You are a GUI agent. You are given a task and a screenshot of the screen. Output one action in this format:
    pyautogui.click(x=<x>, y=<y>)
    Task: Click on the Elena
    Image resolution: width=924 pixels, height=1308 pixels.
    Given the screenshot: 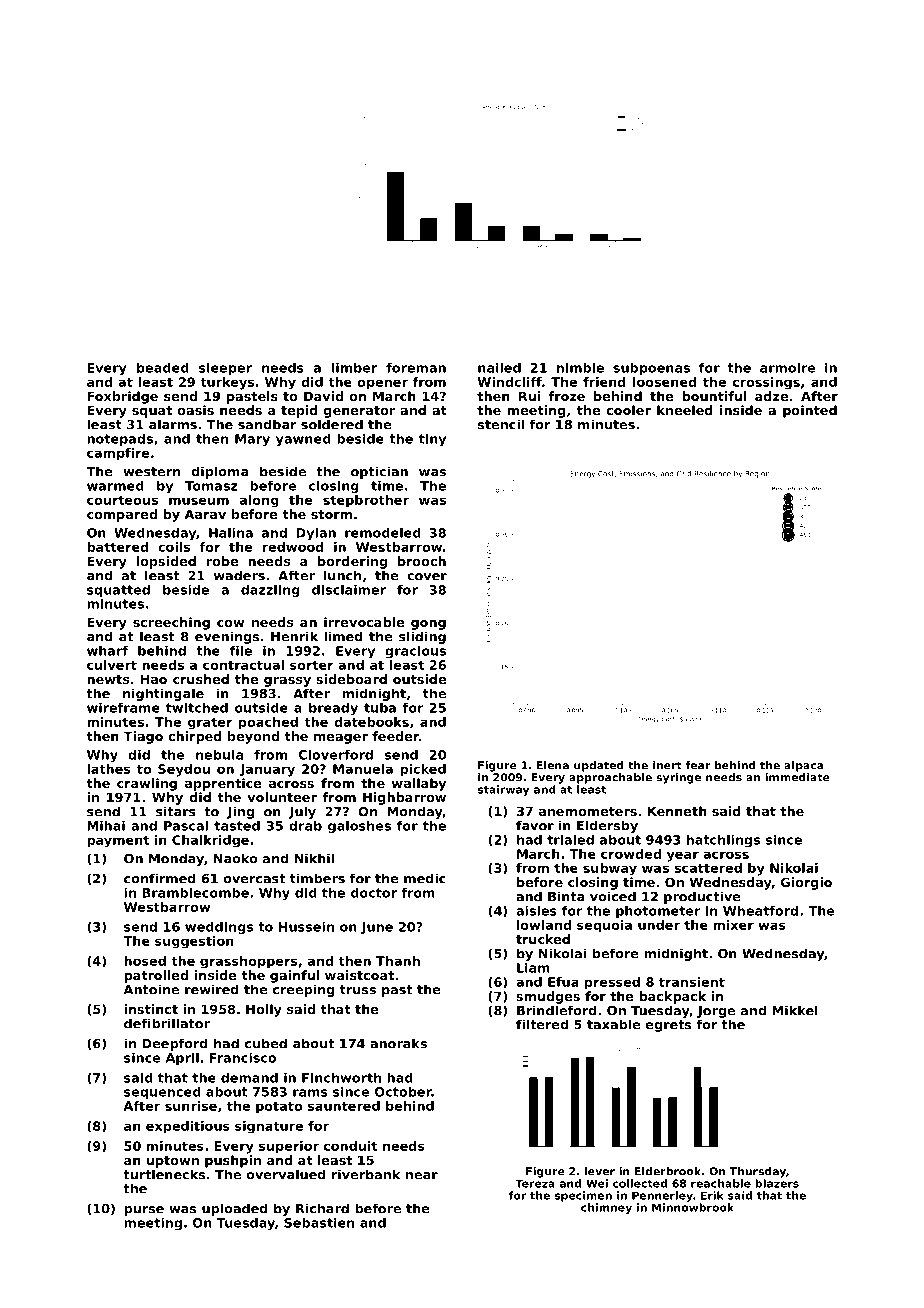 What is the action you would take?
    pyautogui.click(x=553, y=765)
